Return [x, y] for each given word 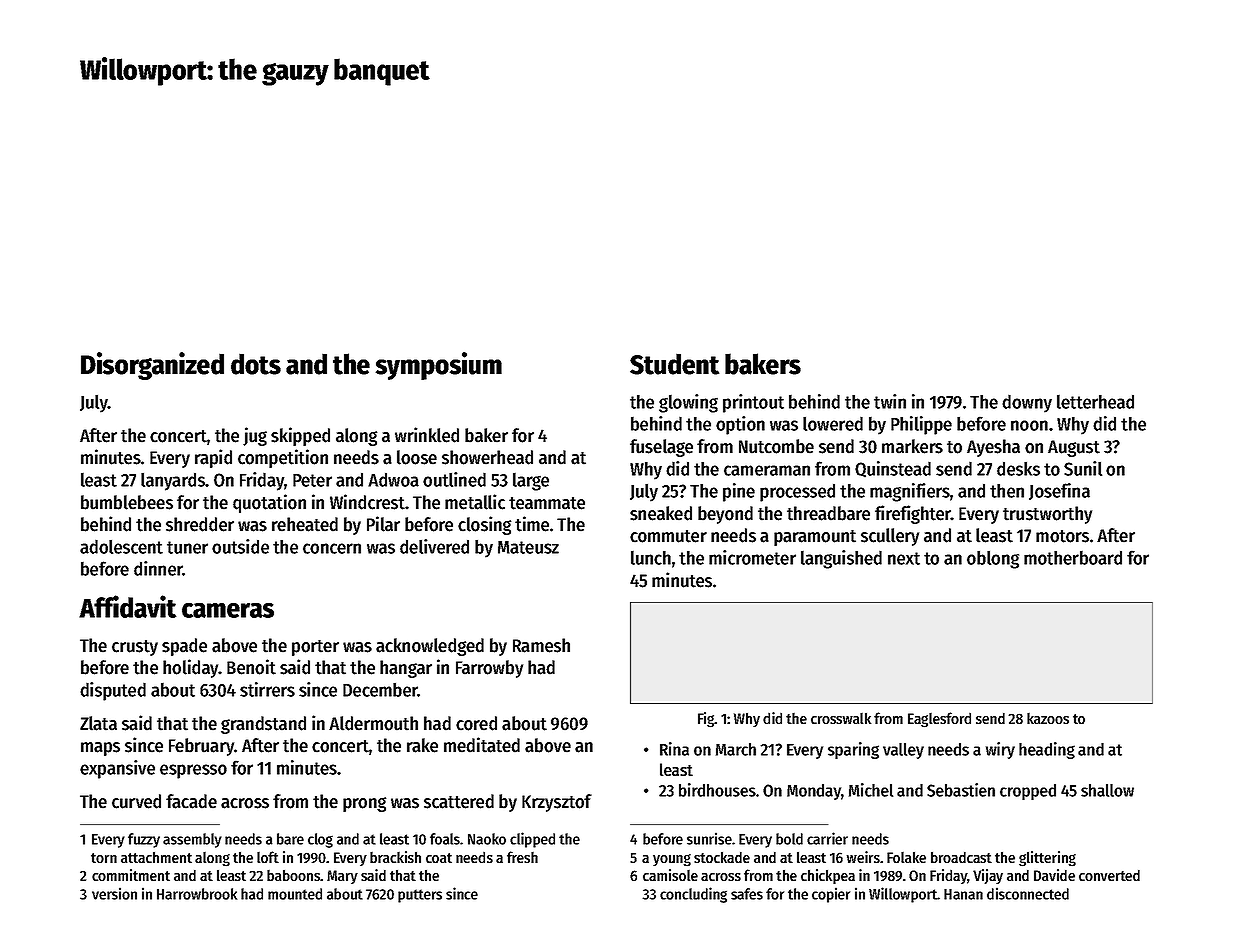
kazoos [1048, 718]
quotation [269, 503]
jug [255, 436]
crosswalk [841, 718]
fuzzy [144, 840]
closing [484, 525]
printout [753, 403]
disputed [113, 691]
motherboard [1073, 557]
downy [1027, 404]
